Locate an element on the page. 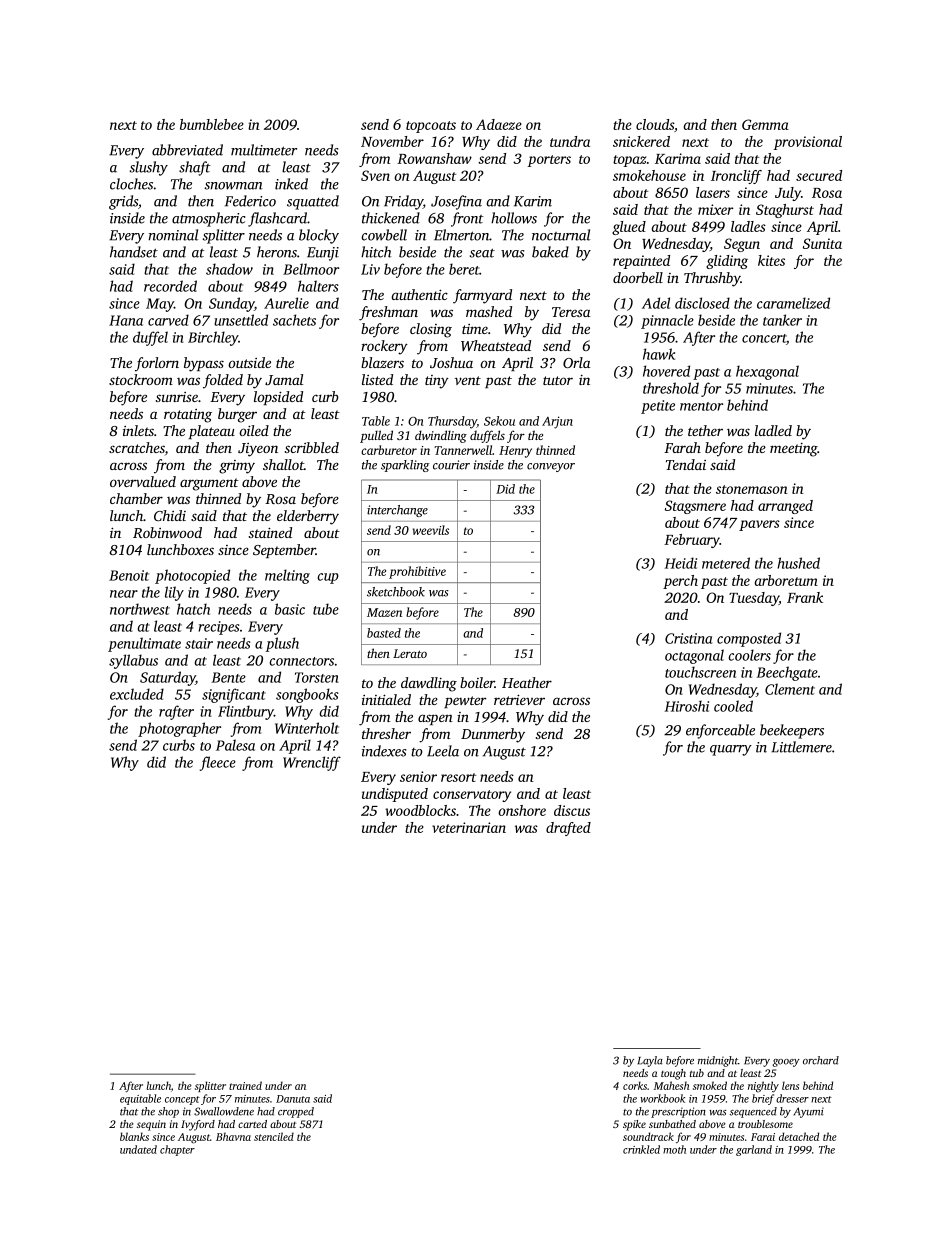  Liv is located at coordinates (370, 269).
